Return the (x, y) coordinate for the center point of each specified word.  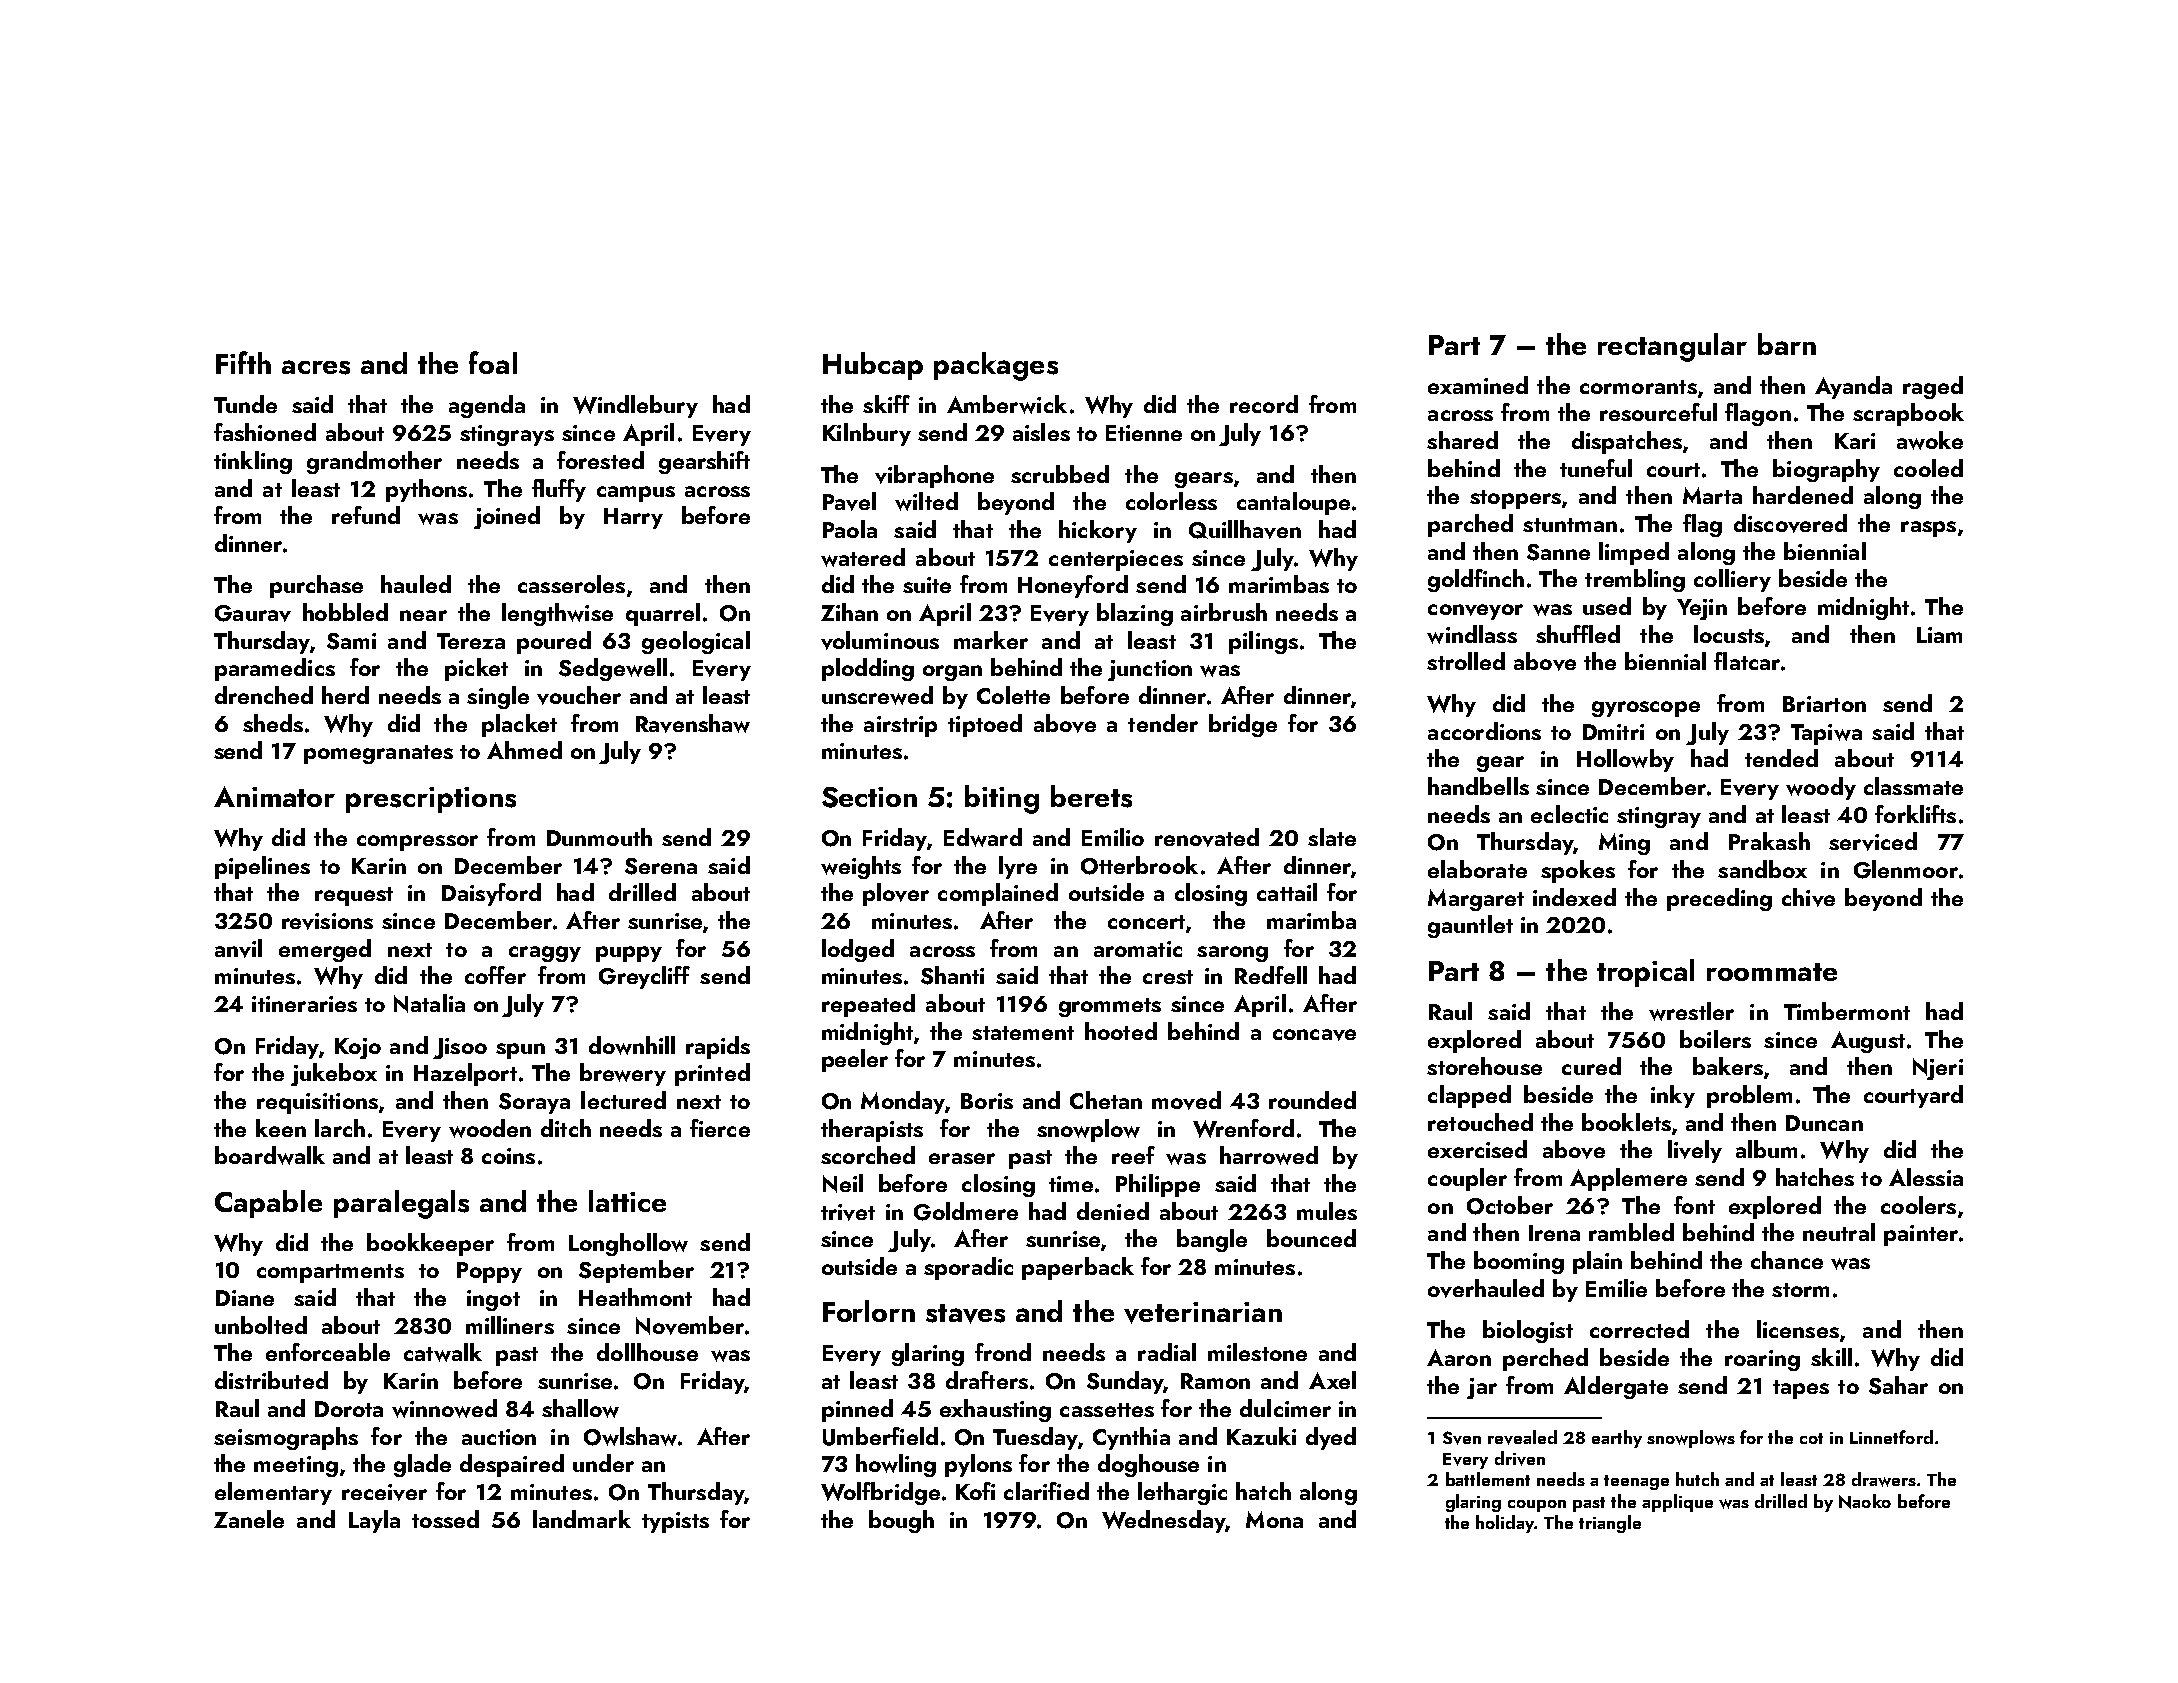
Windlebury (635, 406)
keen (281, 1128)
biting (1002, 799)
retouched (1480, 1122)
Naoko (1865, 1501)
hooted (1121, 1031)
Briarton (1824, 704)
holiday (1505, 1524)
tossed (445, 1519)
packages (996, 366)
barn (1787, 344)
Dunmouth (599, 837)
